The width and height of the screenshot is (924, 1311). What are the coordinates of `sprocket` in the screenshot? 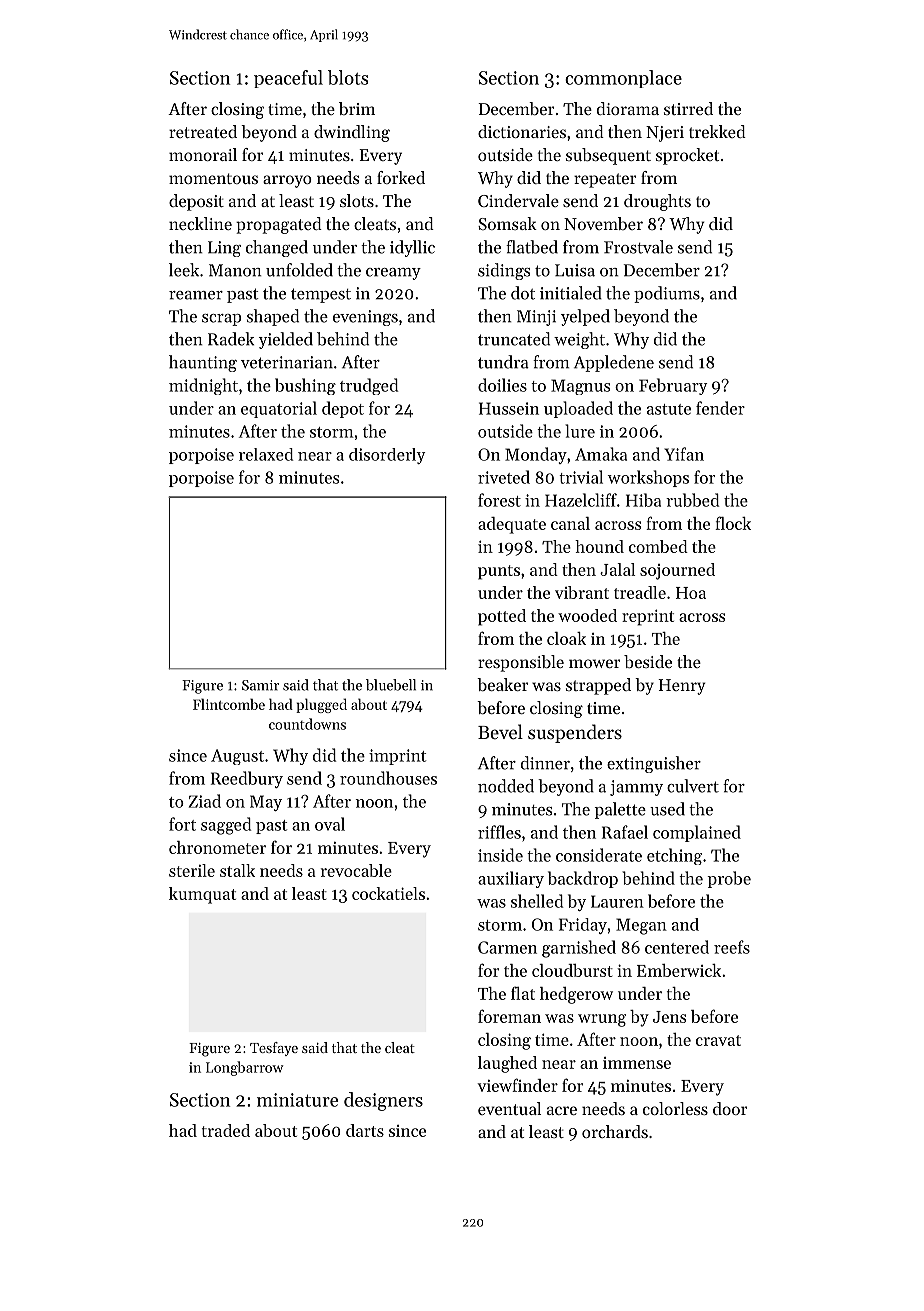 It's located at (687, 156).
